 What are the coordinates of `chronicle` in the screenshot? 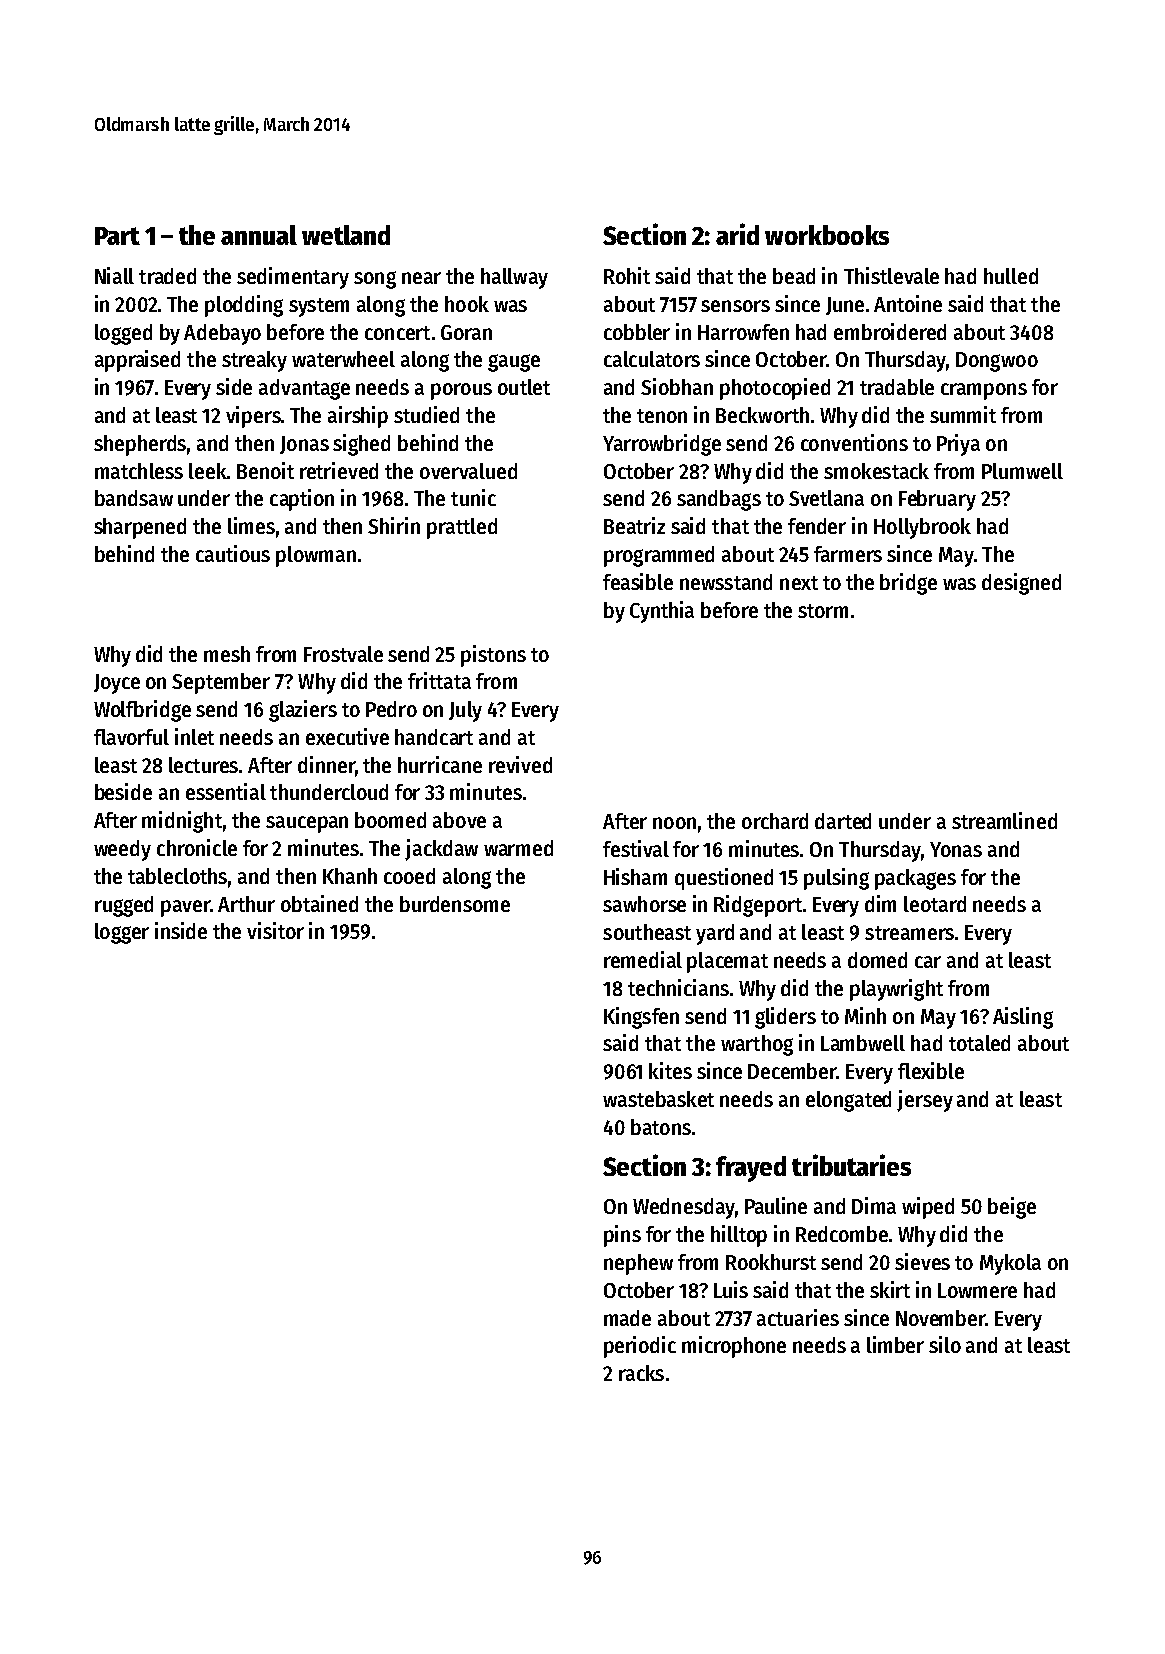 It's located at (197, 847).
